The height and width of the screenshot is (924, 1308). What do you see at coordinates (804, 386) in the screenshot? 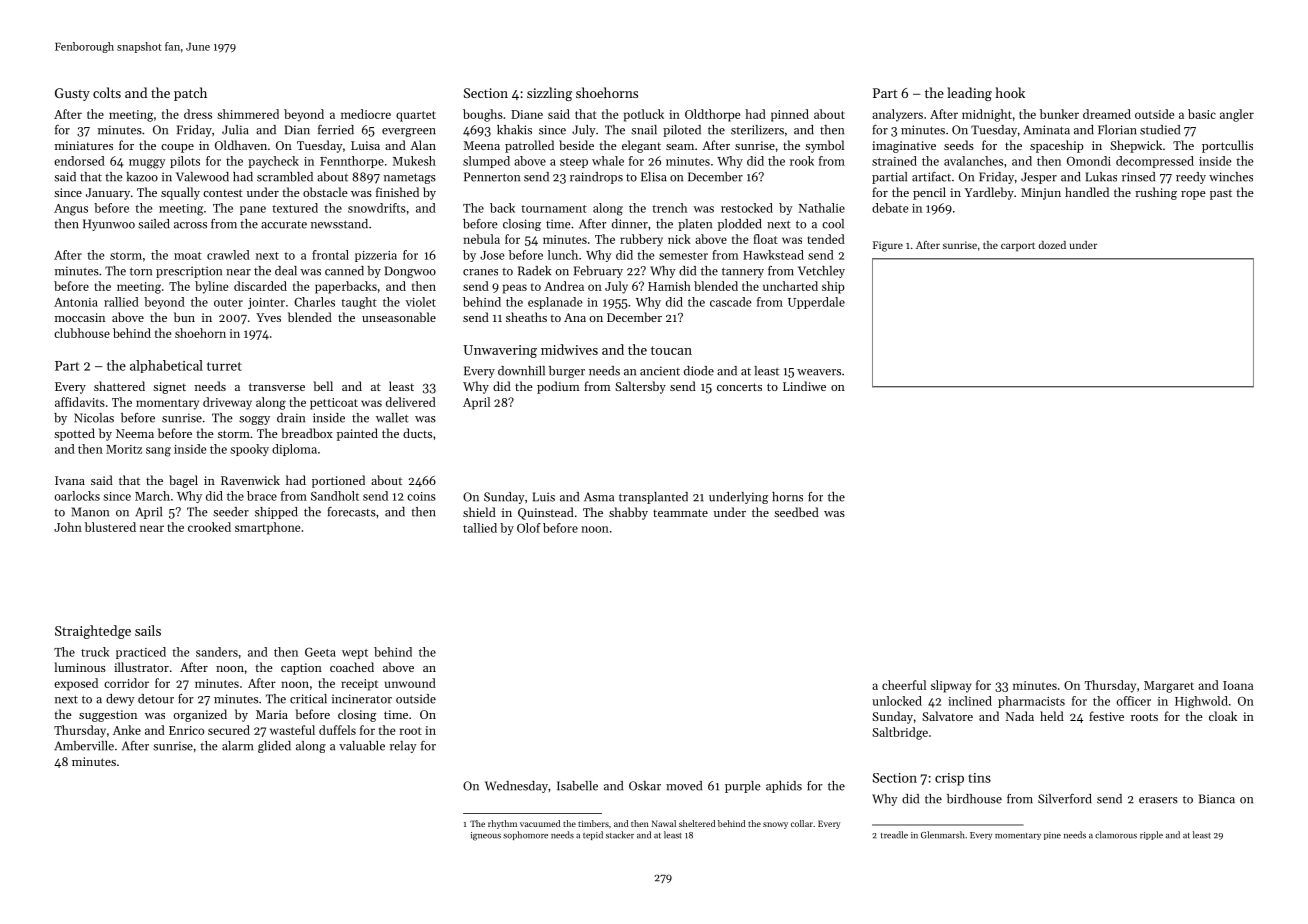
I see `Lindiwe` at bounding box center [804, 386].
